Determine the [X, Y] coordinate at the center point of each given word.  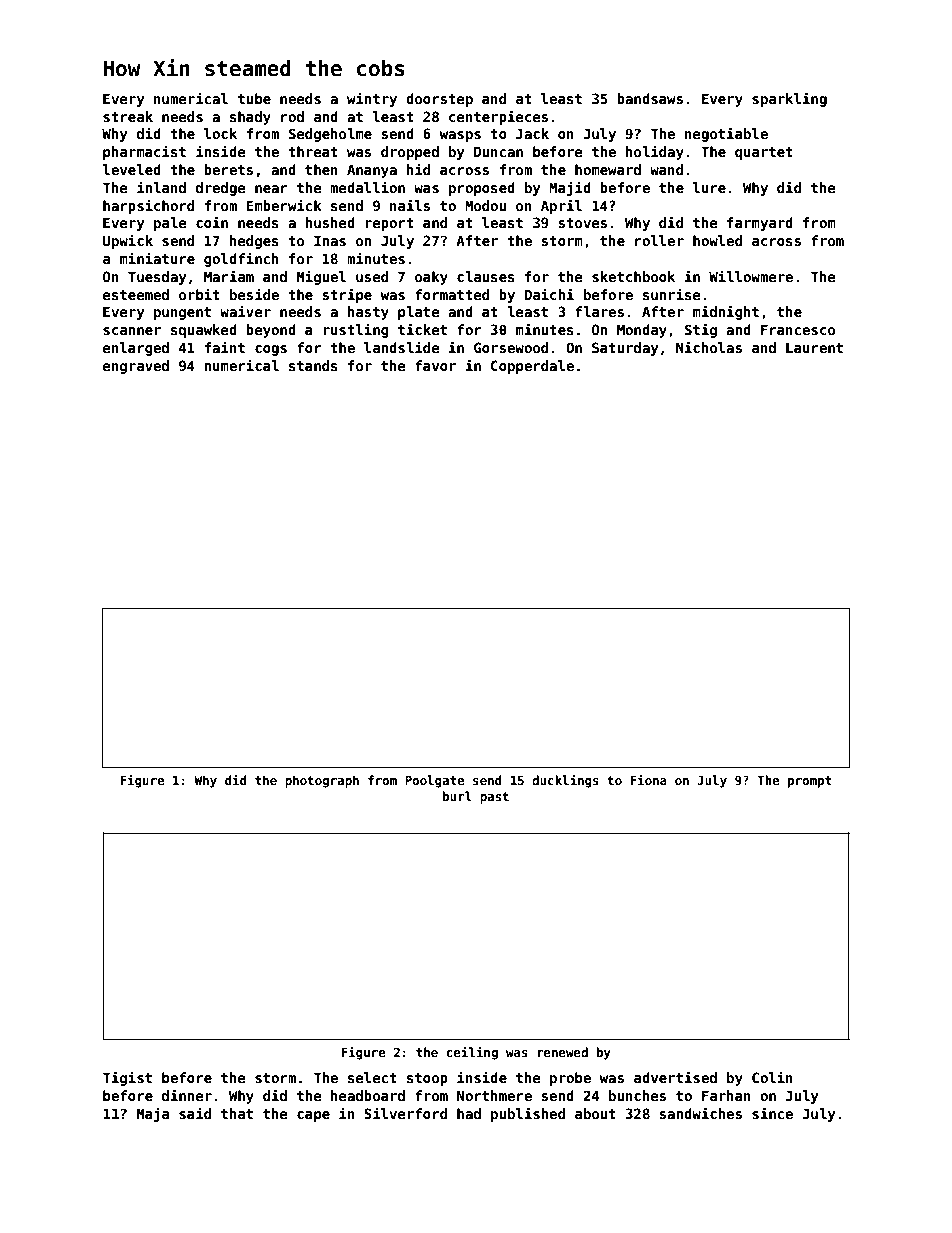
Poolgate [434, 781]
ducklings [565, 781]
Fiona [648, 780]
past [494, 798]
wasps [460, 136]
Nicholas [709, 347]
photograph [322, 781]
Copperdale [532, 367]
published [528, 1114]
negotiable [726, 134]
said [195, 1113]
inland [161, 187]
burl [457, 796]
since [772, 1113]
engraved [136, 367]
